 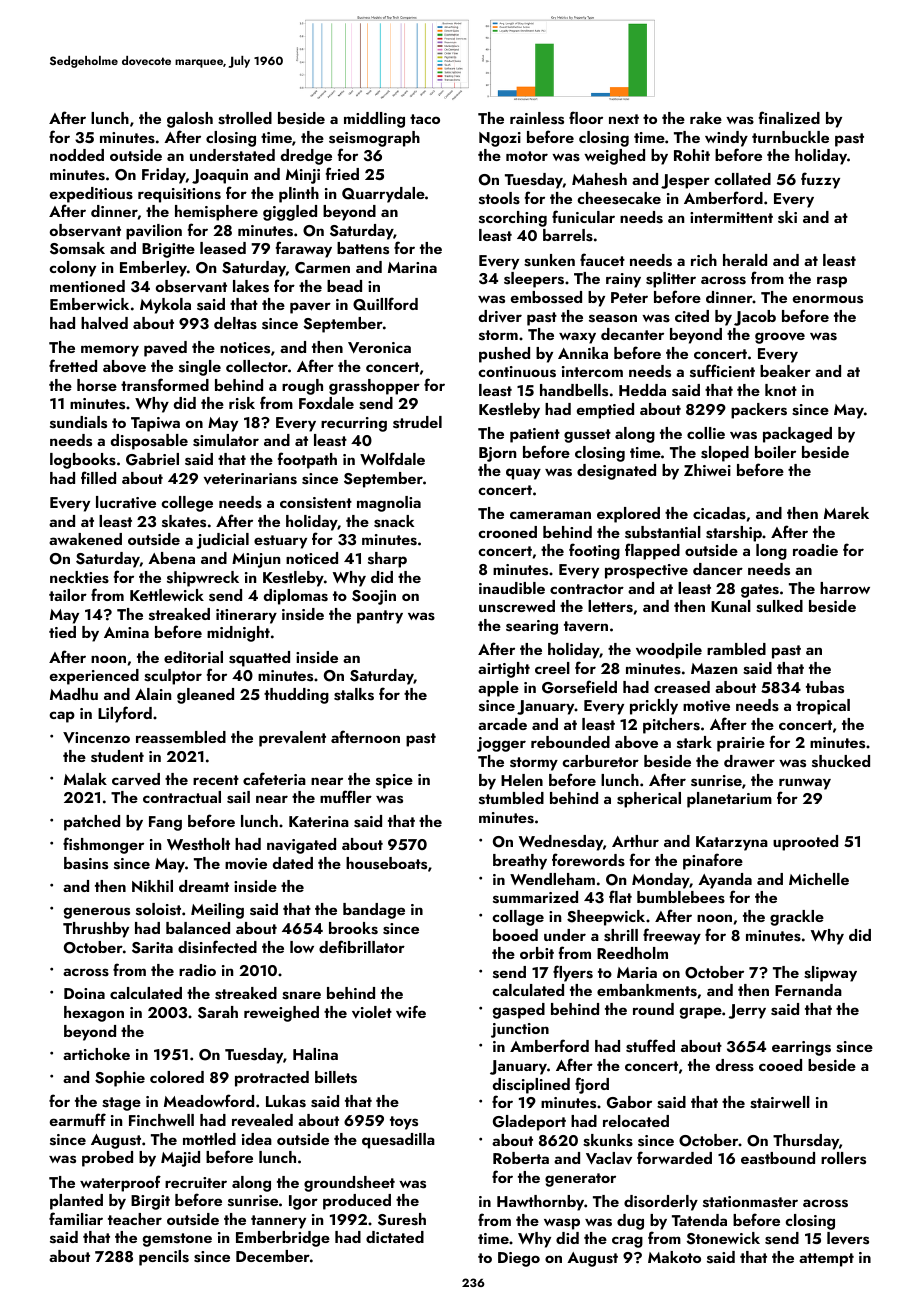 What do you see at coordinates (499, 198) in the screenshot?
I see `stools` at bounding box center [499, 198].
